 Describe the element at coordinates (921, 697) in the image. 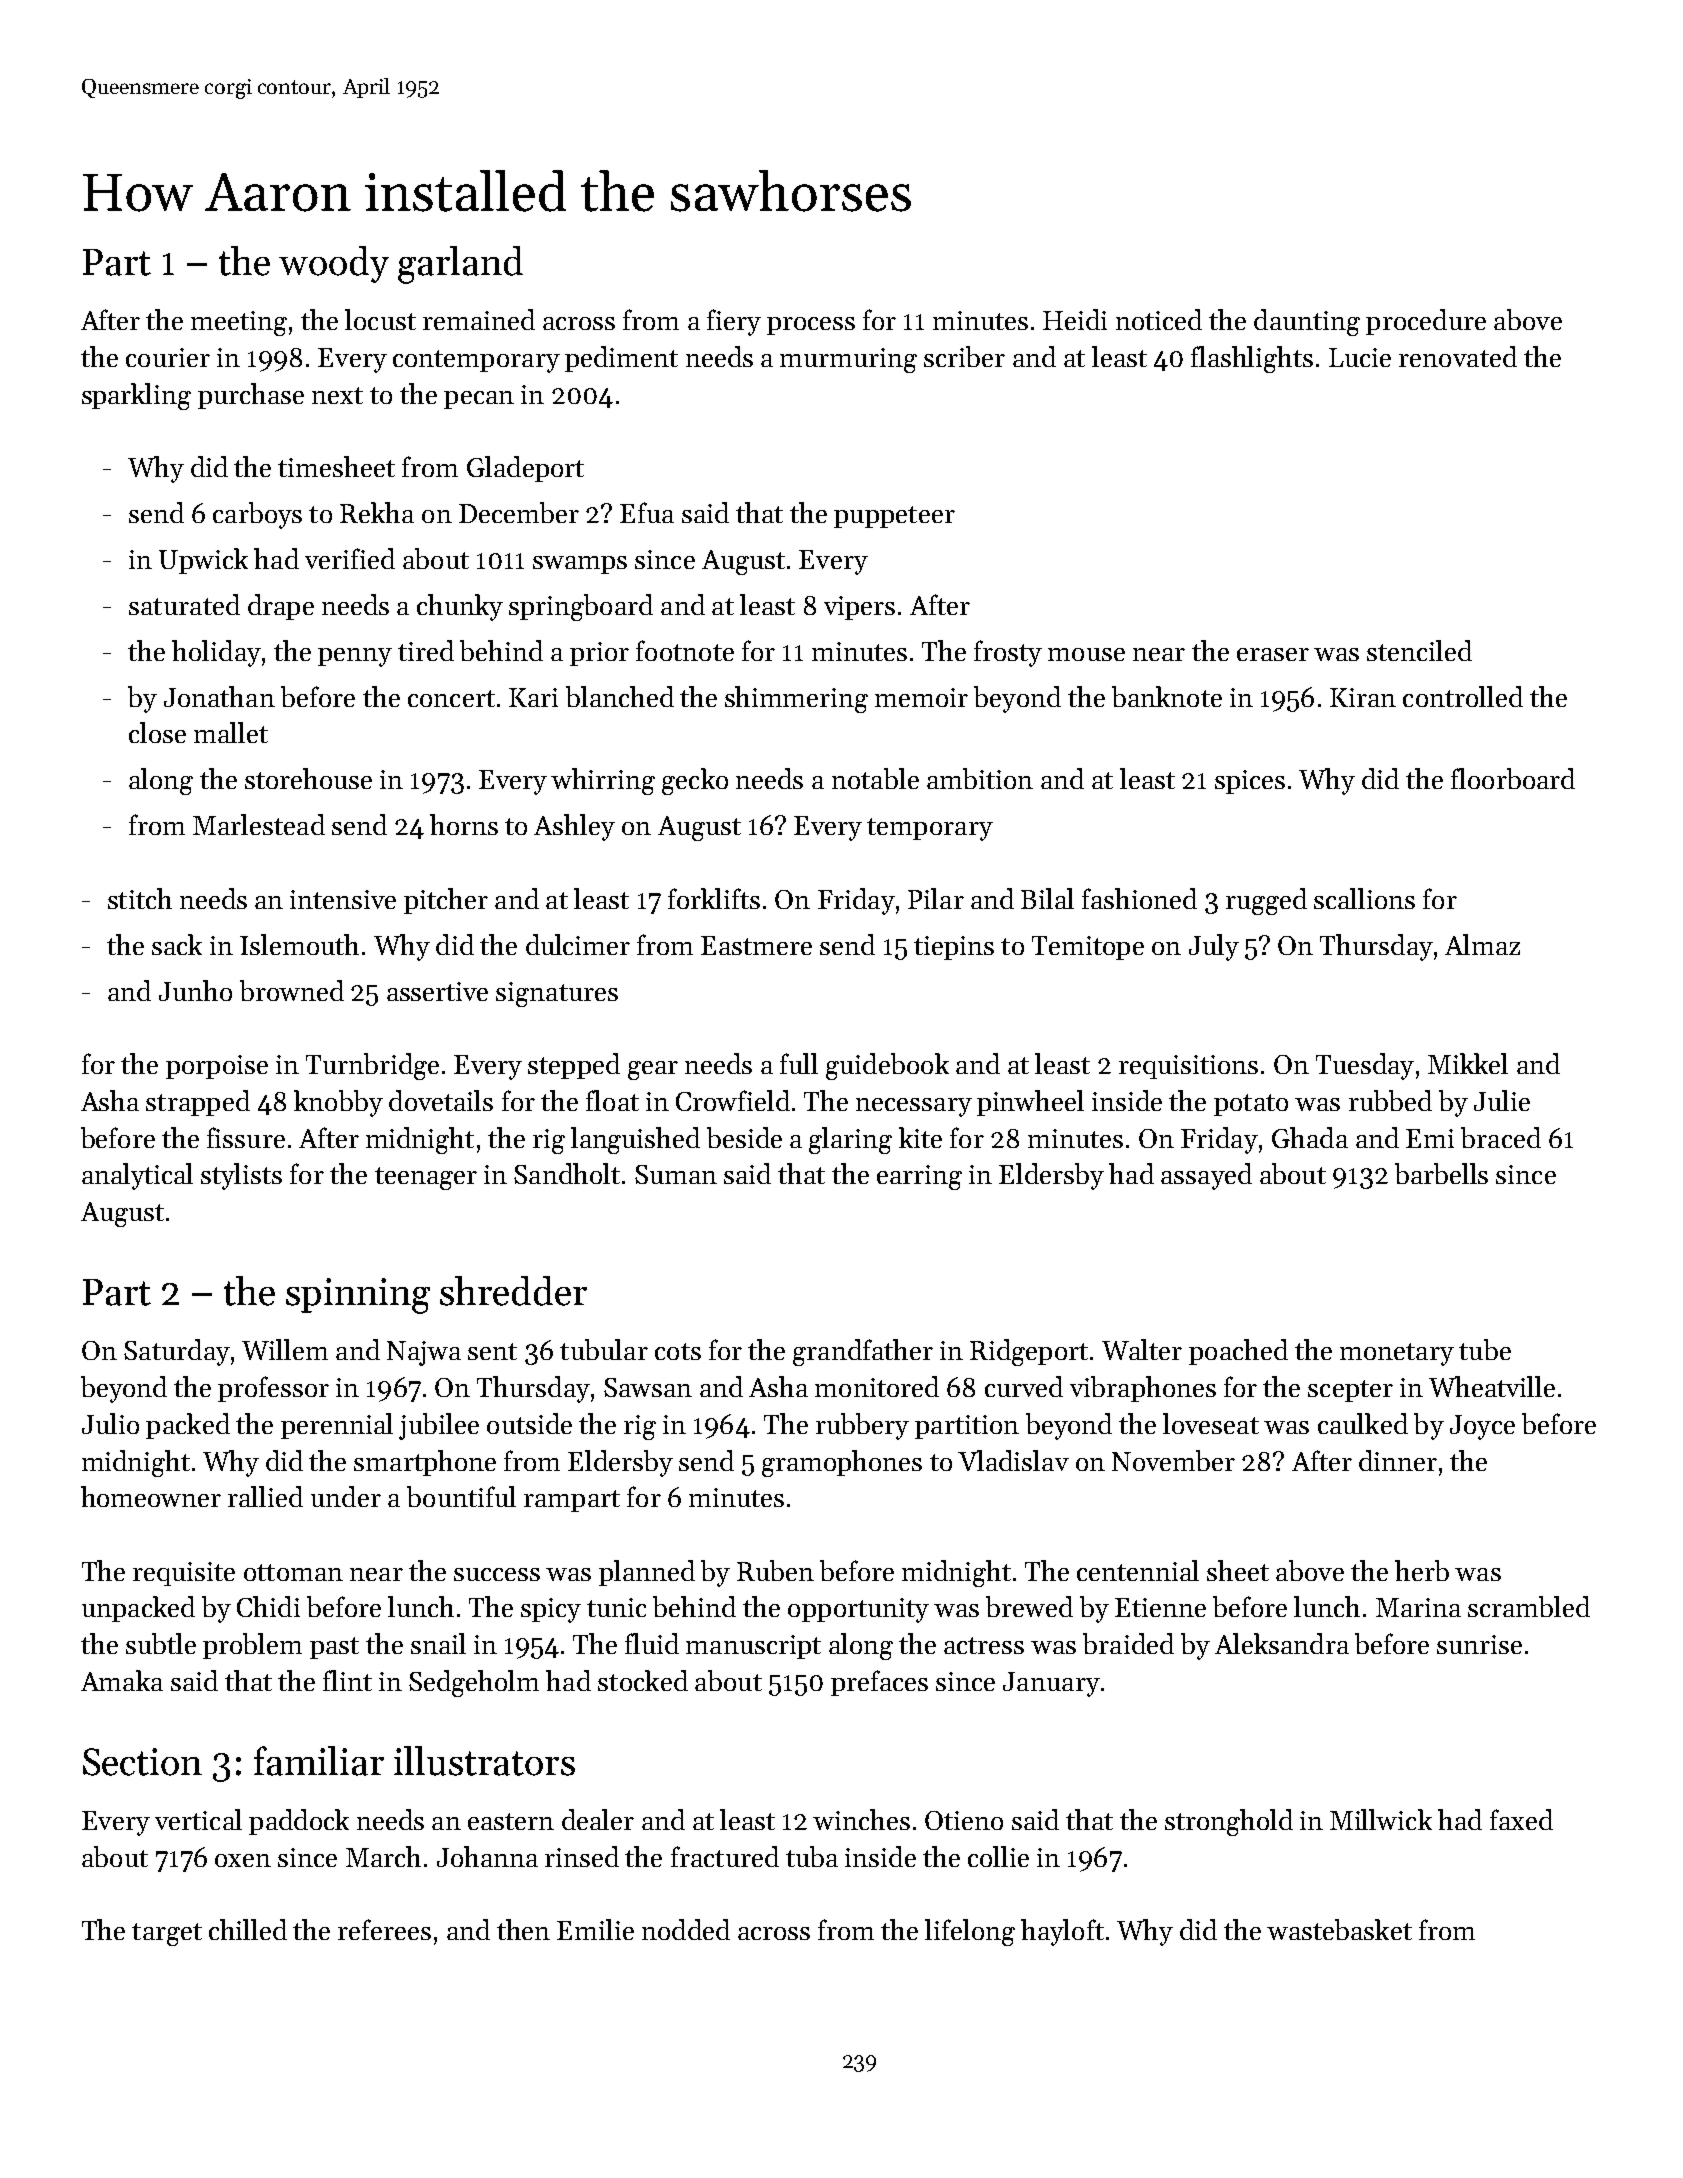

I see `memoir` at that location.
